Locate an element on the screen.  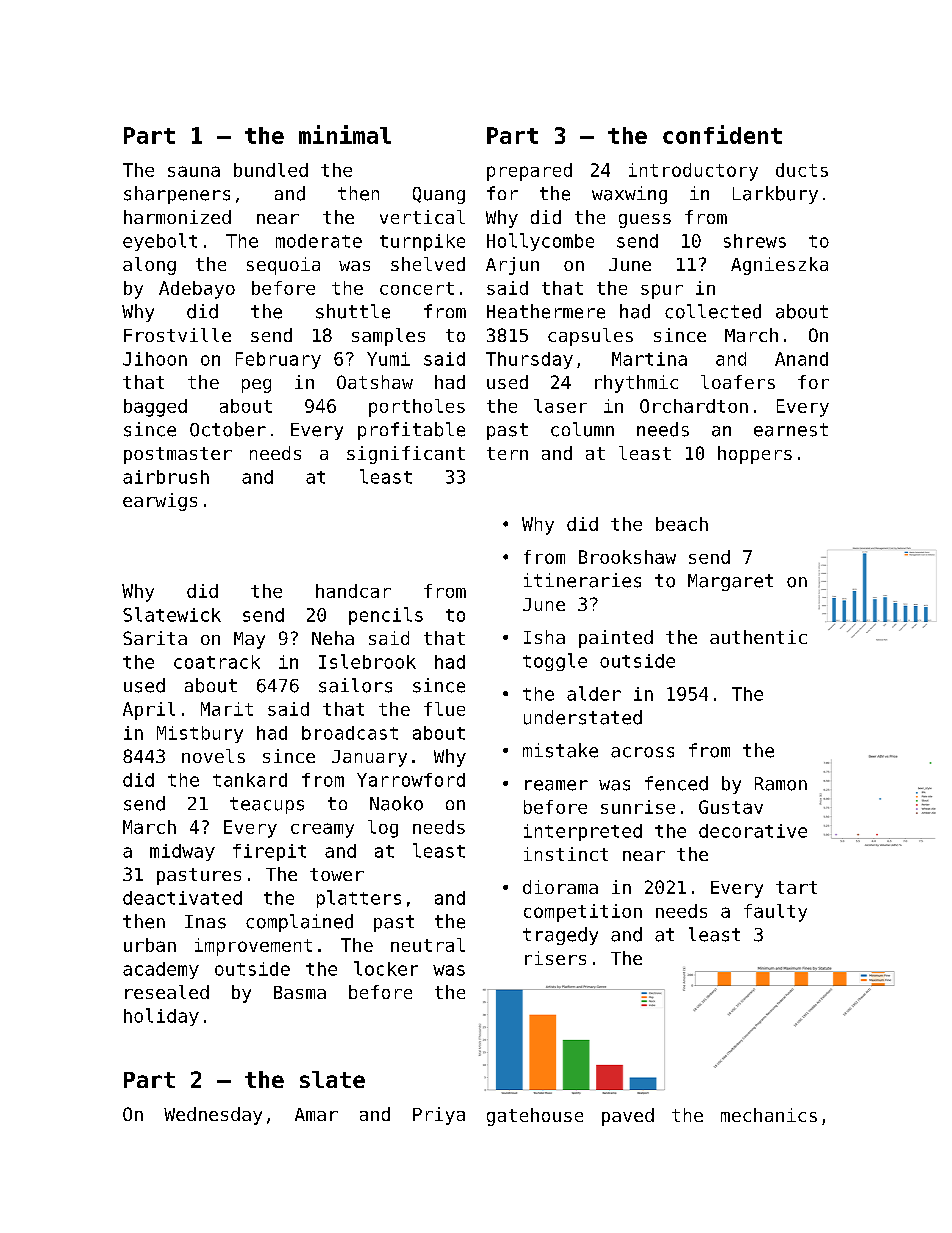
mechanics is located at coordinates (769, 1115).
